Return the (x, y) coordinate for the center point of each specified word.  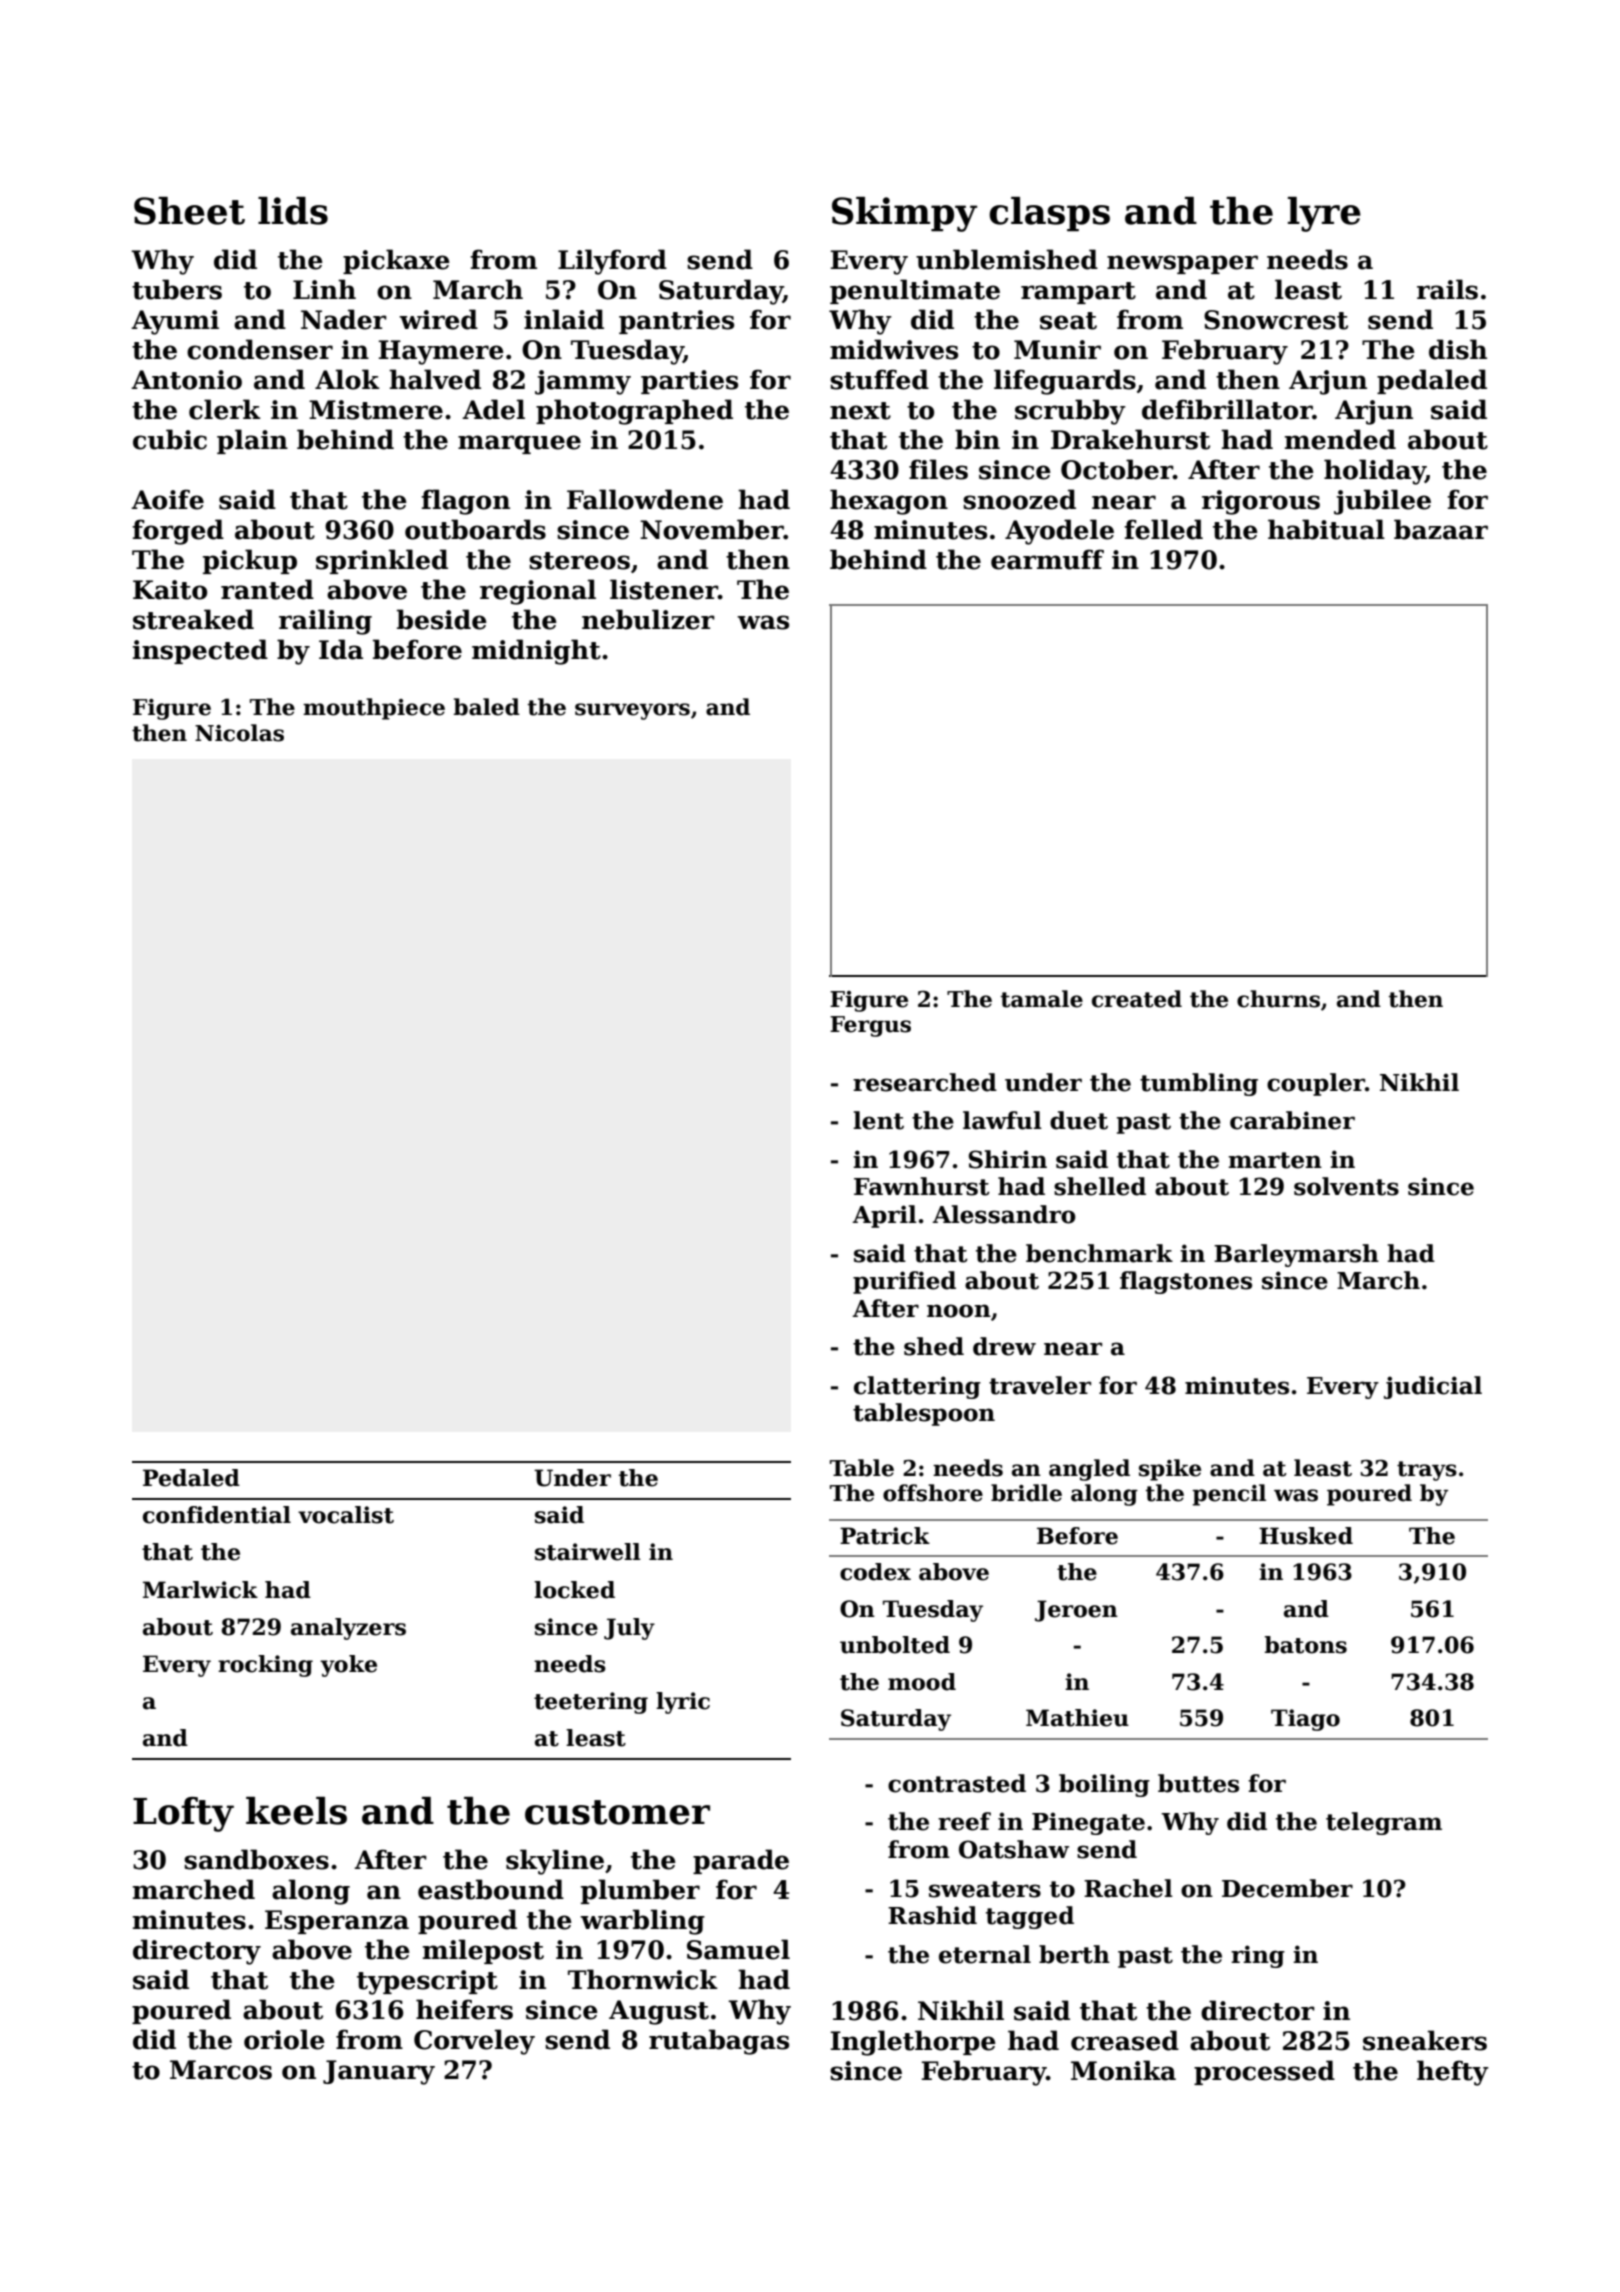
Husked (1306, 1536)
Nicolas (239, 733)
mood (922, 1682)
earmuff (1047, 559)
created (1137, 999)
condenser (260, 349)
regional (538, 592)
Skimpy (904, 214)
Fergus (870, 1026)
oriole (284, 2039)
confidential (217, 1515)
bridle (1026, 1493)
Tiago (1305, 1720)
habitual (1326, 529)
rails (1447, 289)
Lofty (183, 1814)
